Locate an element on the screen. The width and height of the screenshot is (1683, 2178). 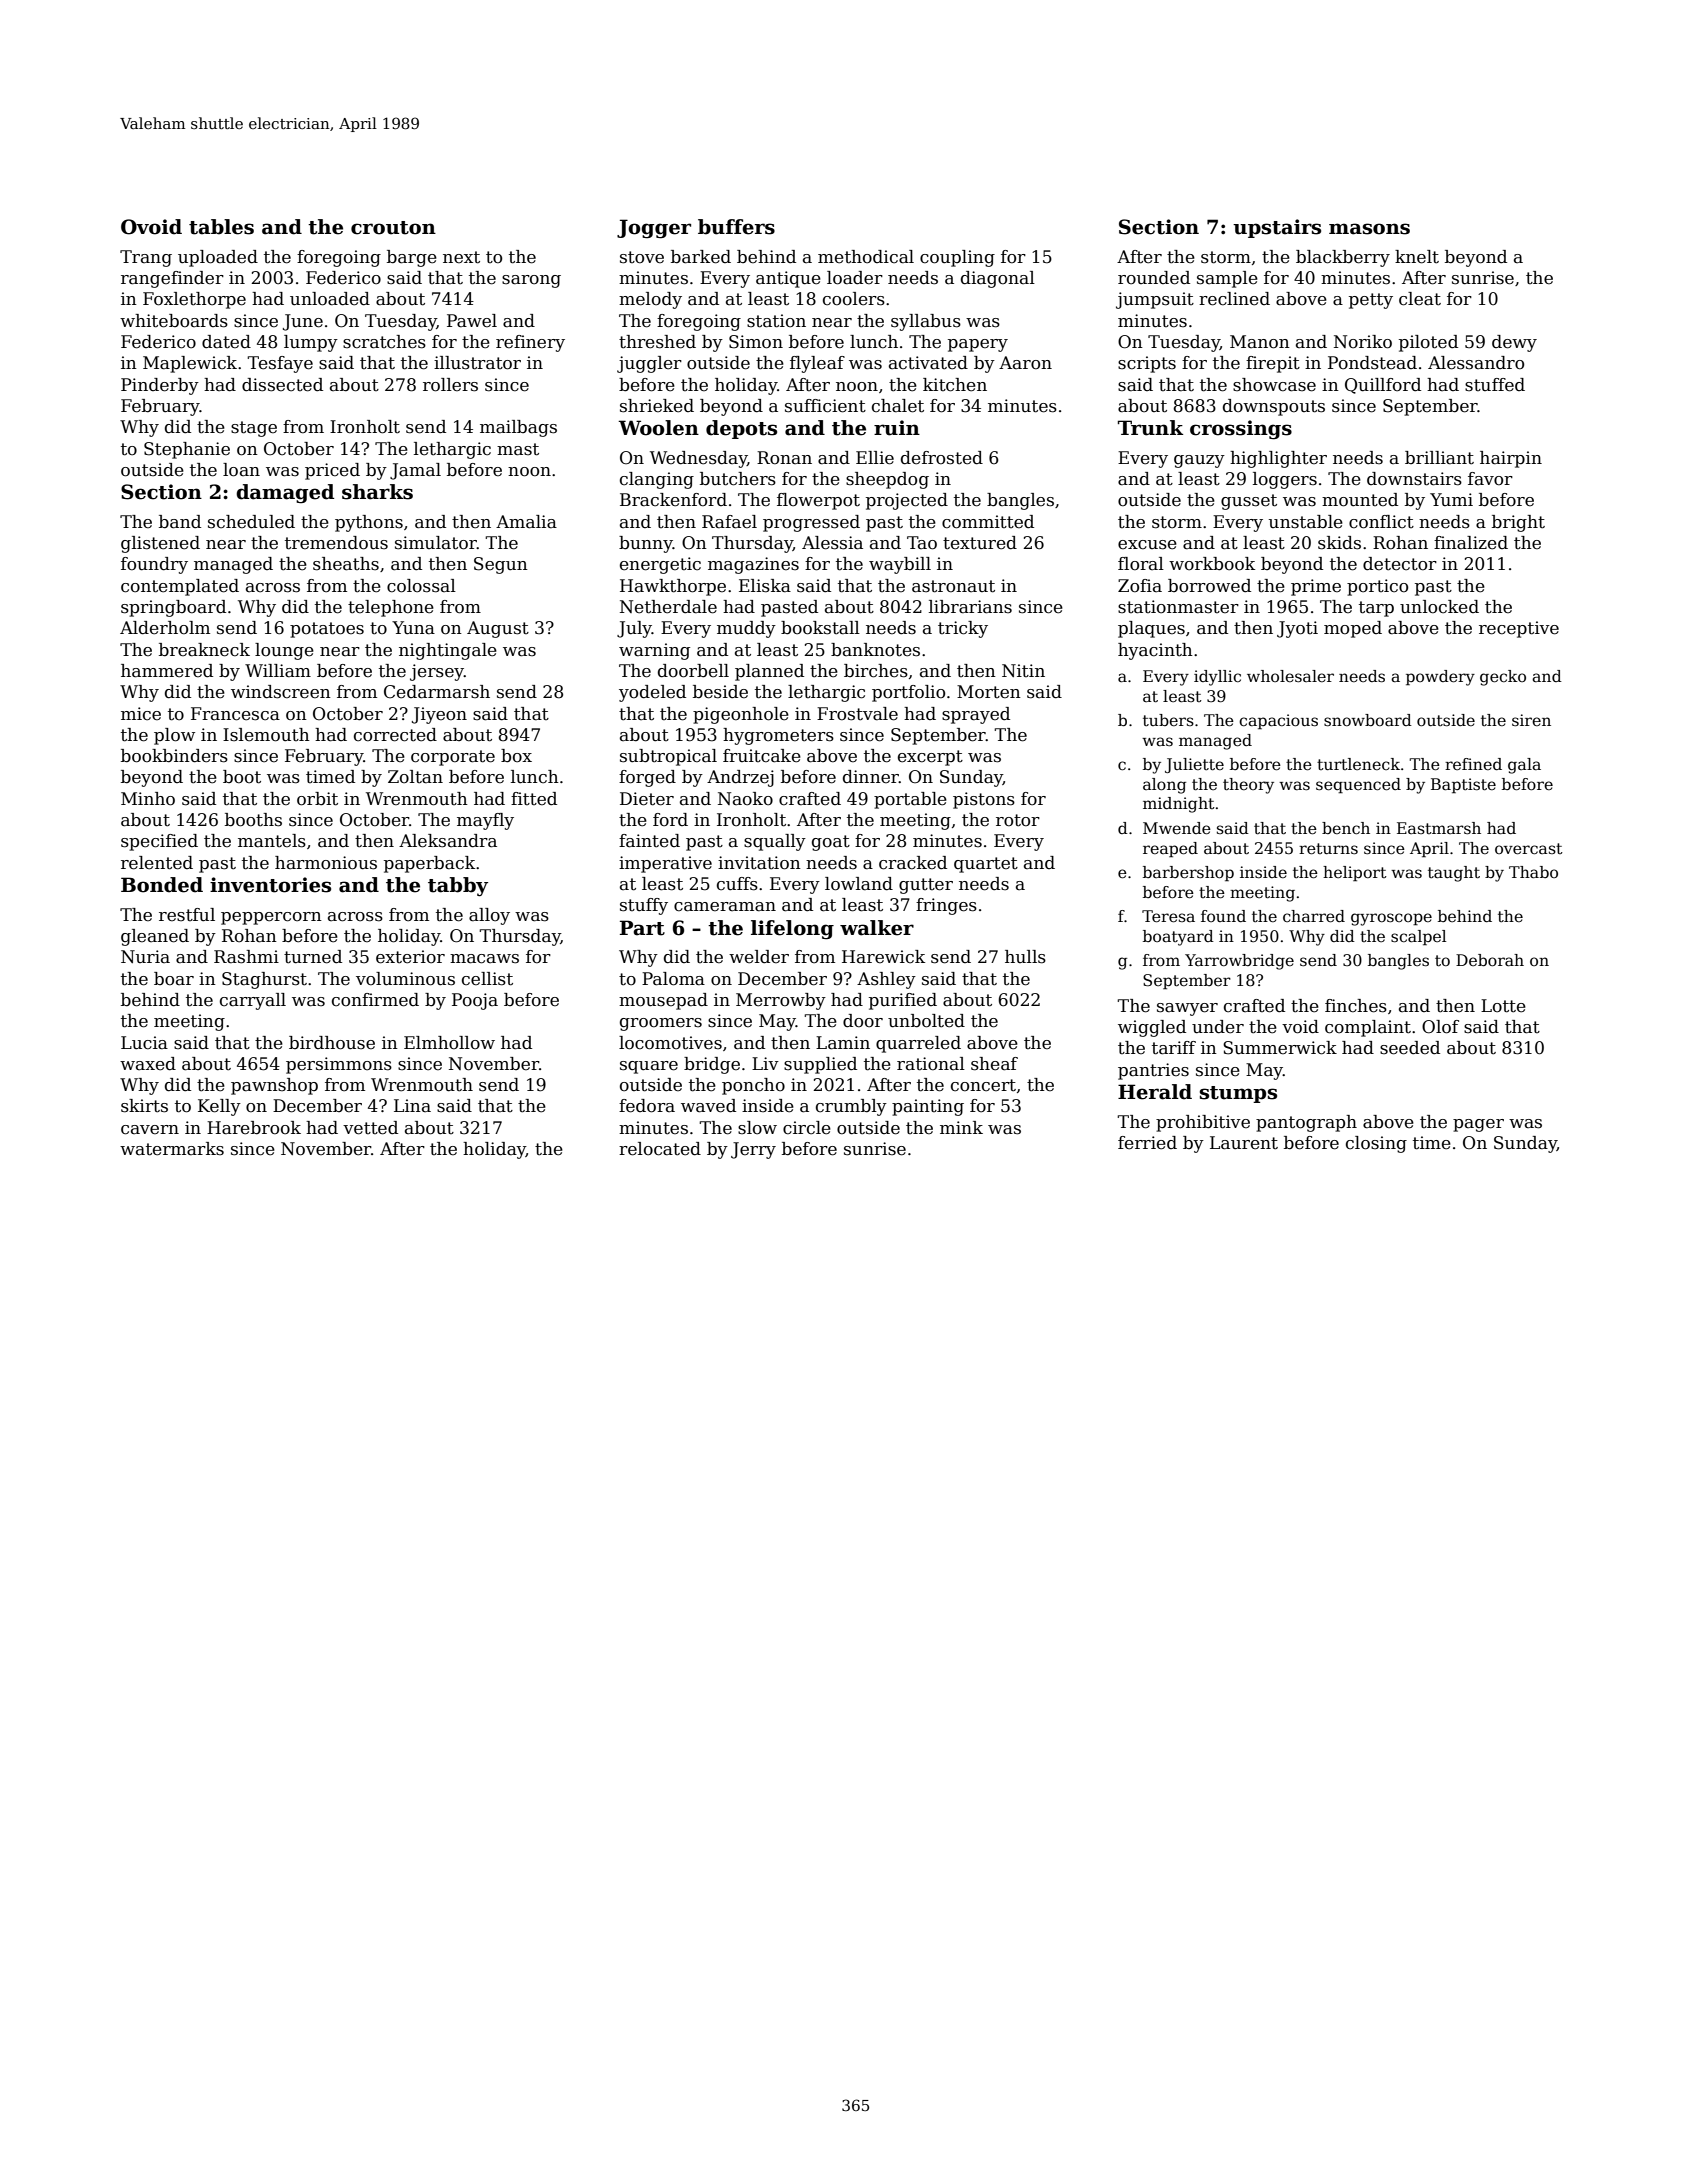
waved is located at coordinates (708, 1106).
